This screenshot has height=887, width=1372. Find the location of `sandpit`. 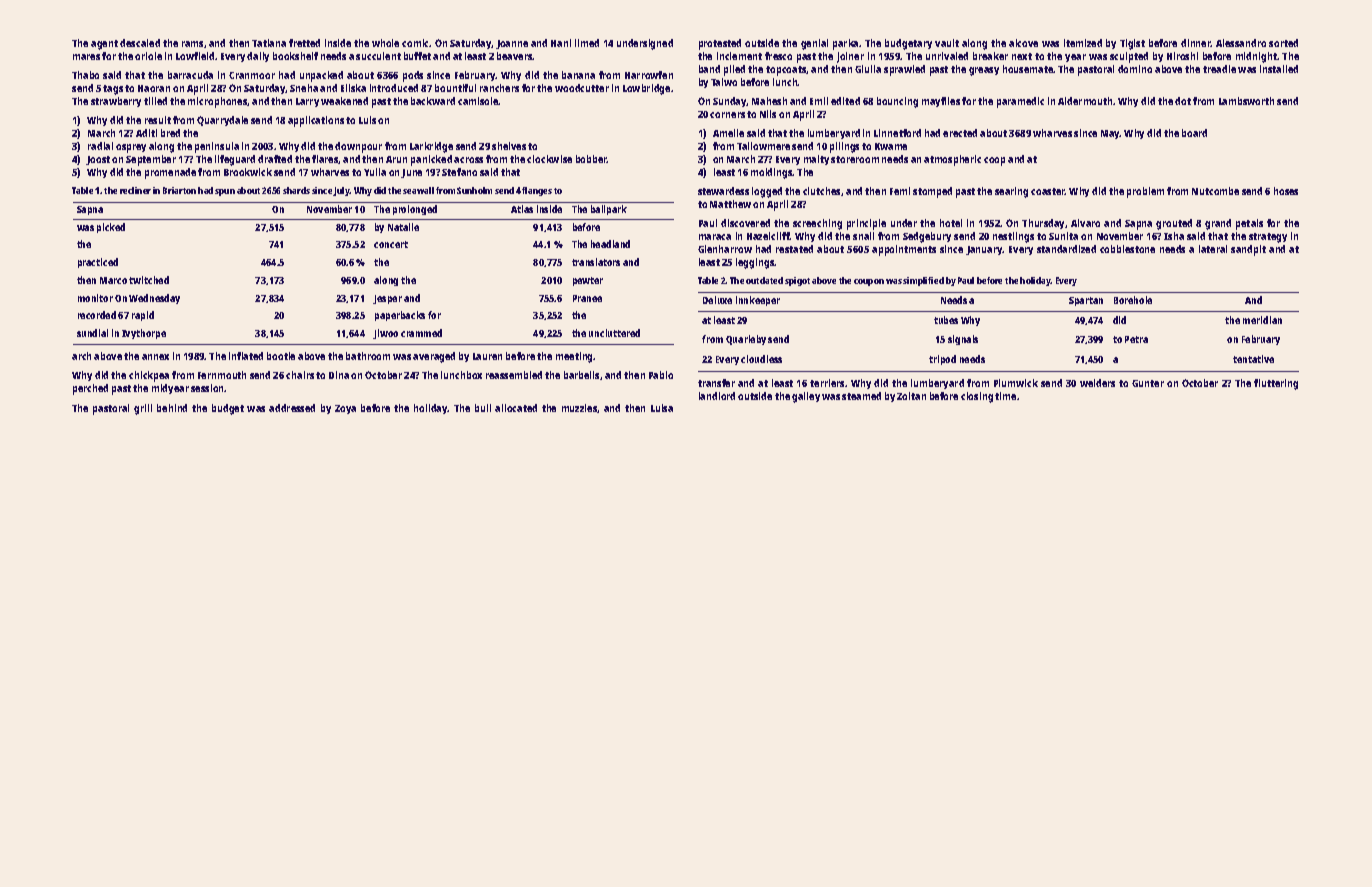

sandpit is located at coordinates (1248, 250).
